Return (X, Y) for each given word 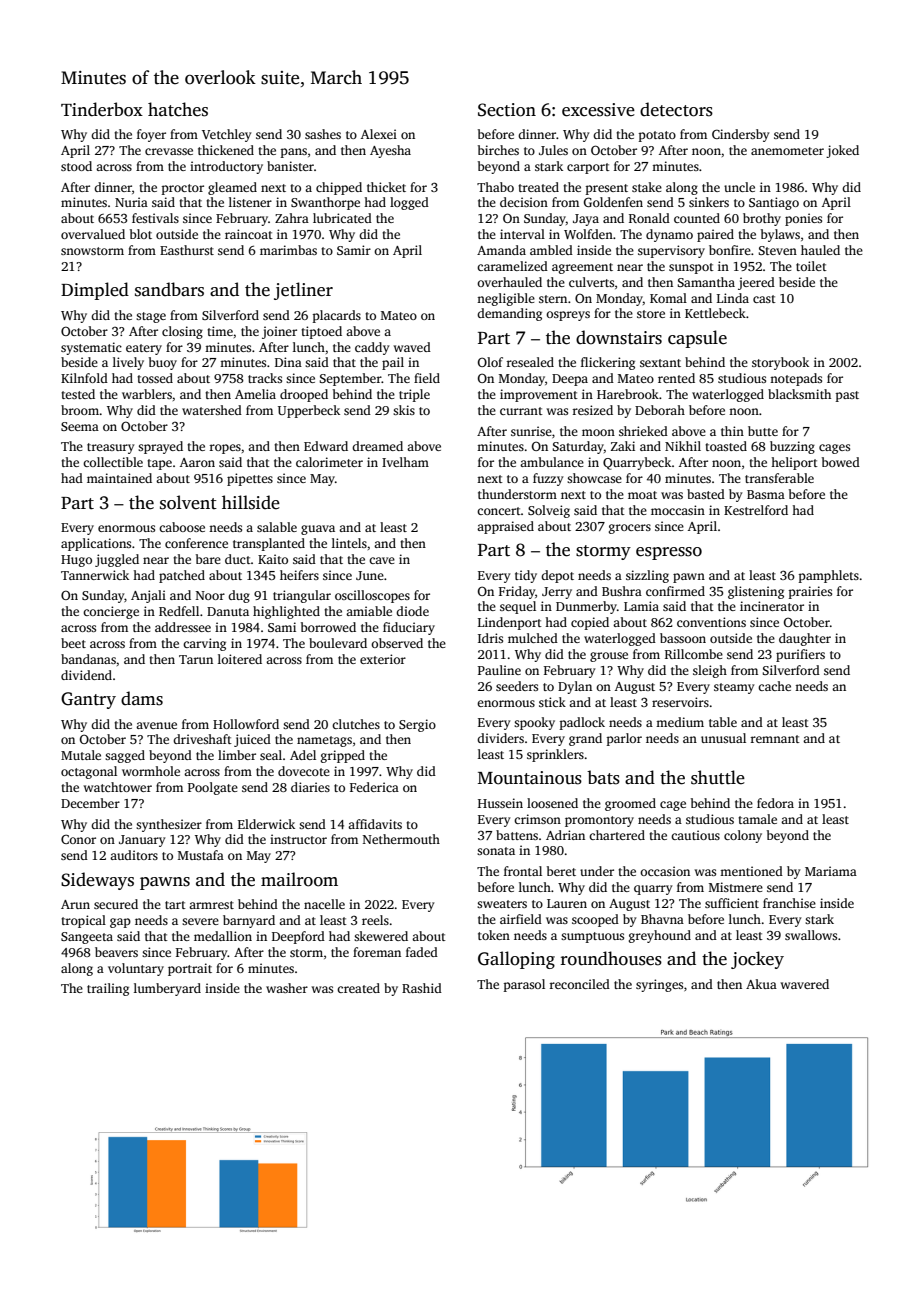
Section (507, 110)
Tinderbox (102, 109)
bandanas (88, 659)
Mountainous (530, 778)
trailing (108, 989)
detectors (676, 109)
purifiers (800, 655)
